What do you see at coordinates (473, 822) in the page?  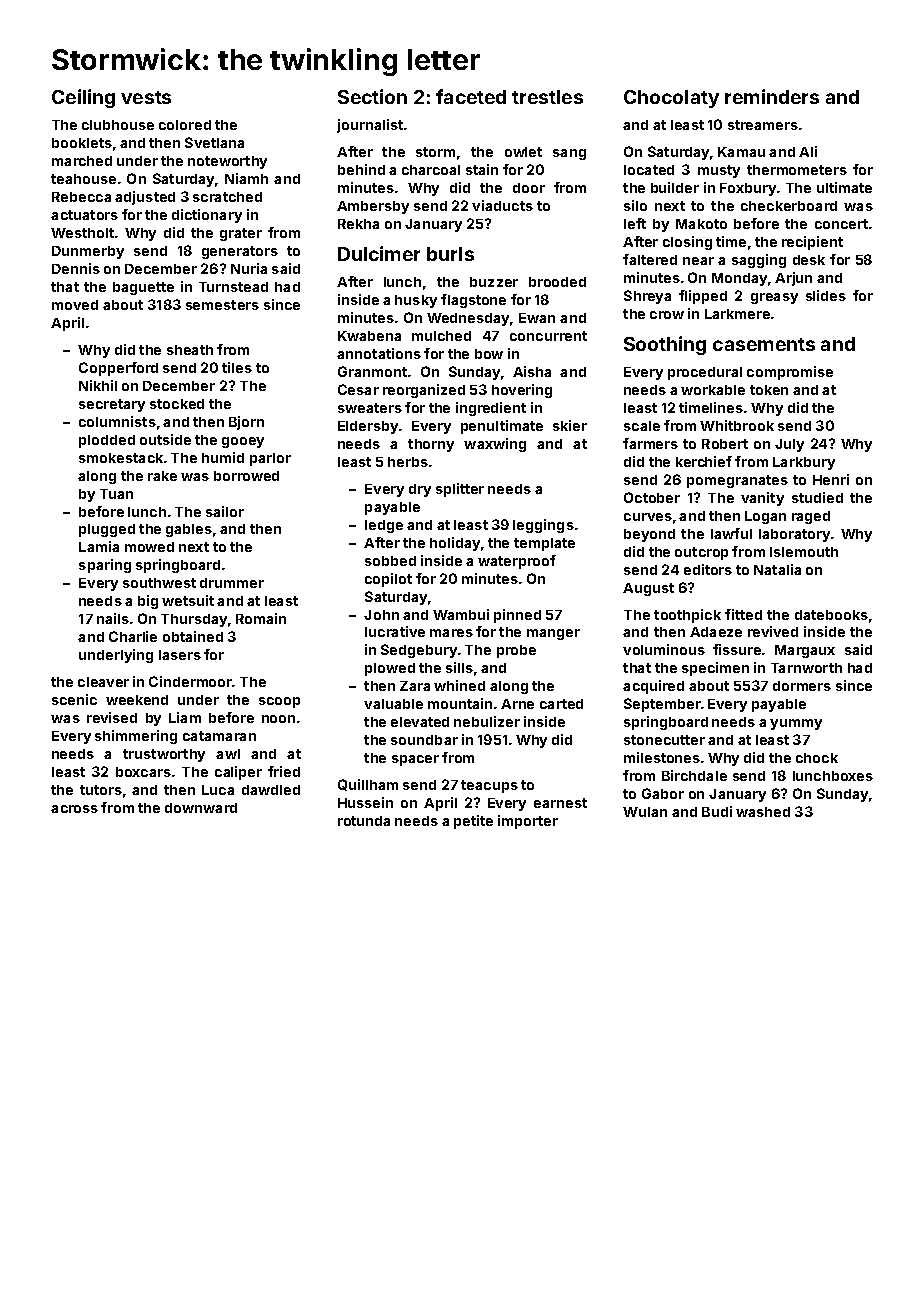 I see `petite` at bounding box center [473, 822].
